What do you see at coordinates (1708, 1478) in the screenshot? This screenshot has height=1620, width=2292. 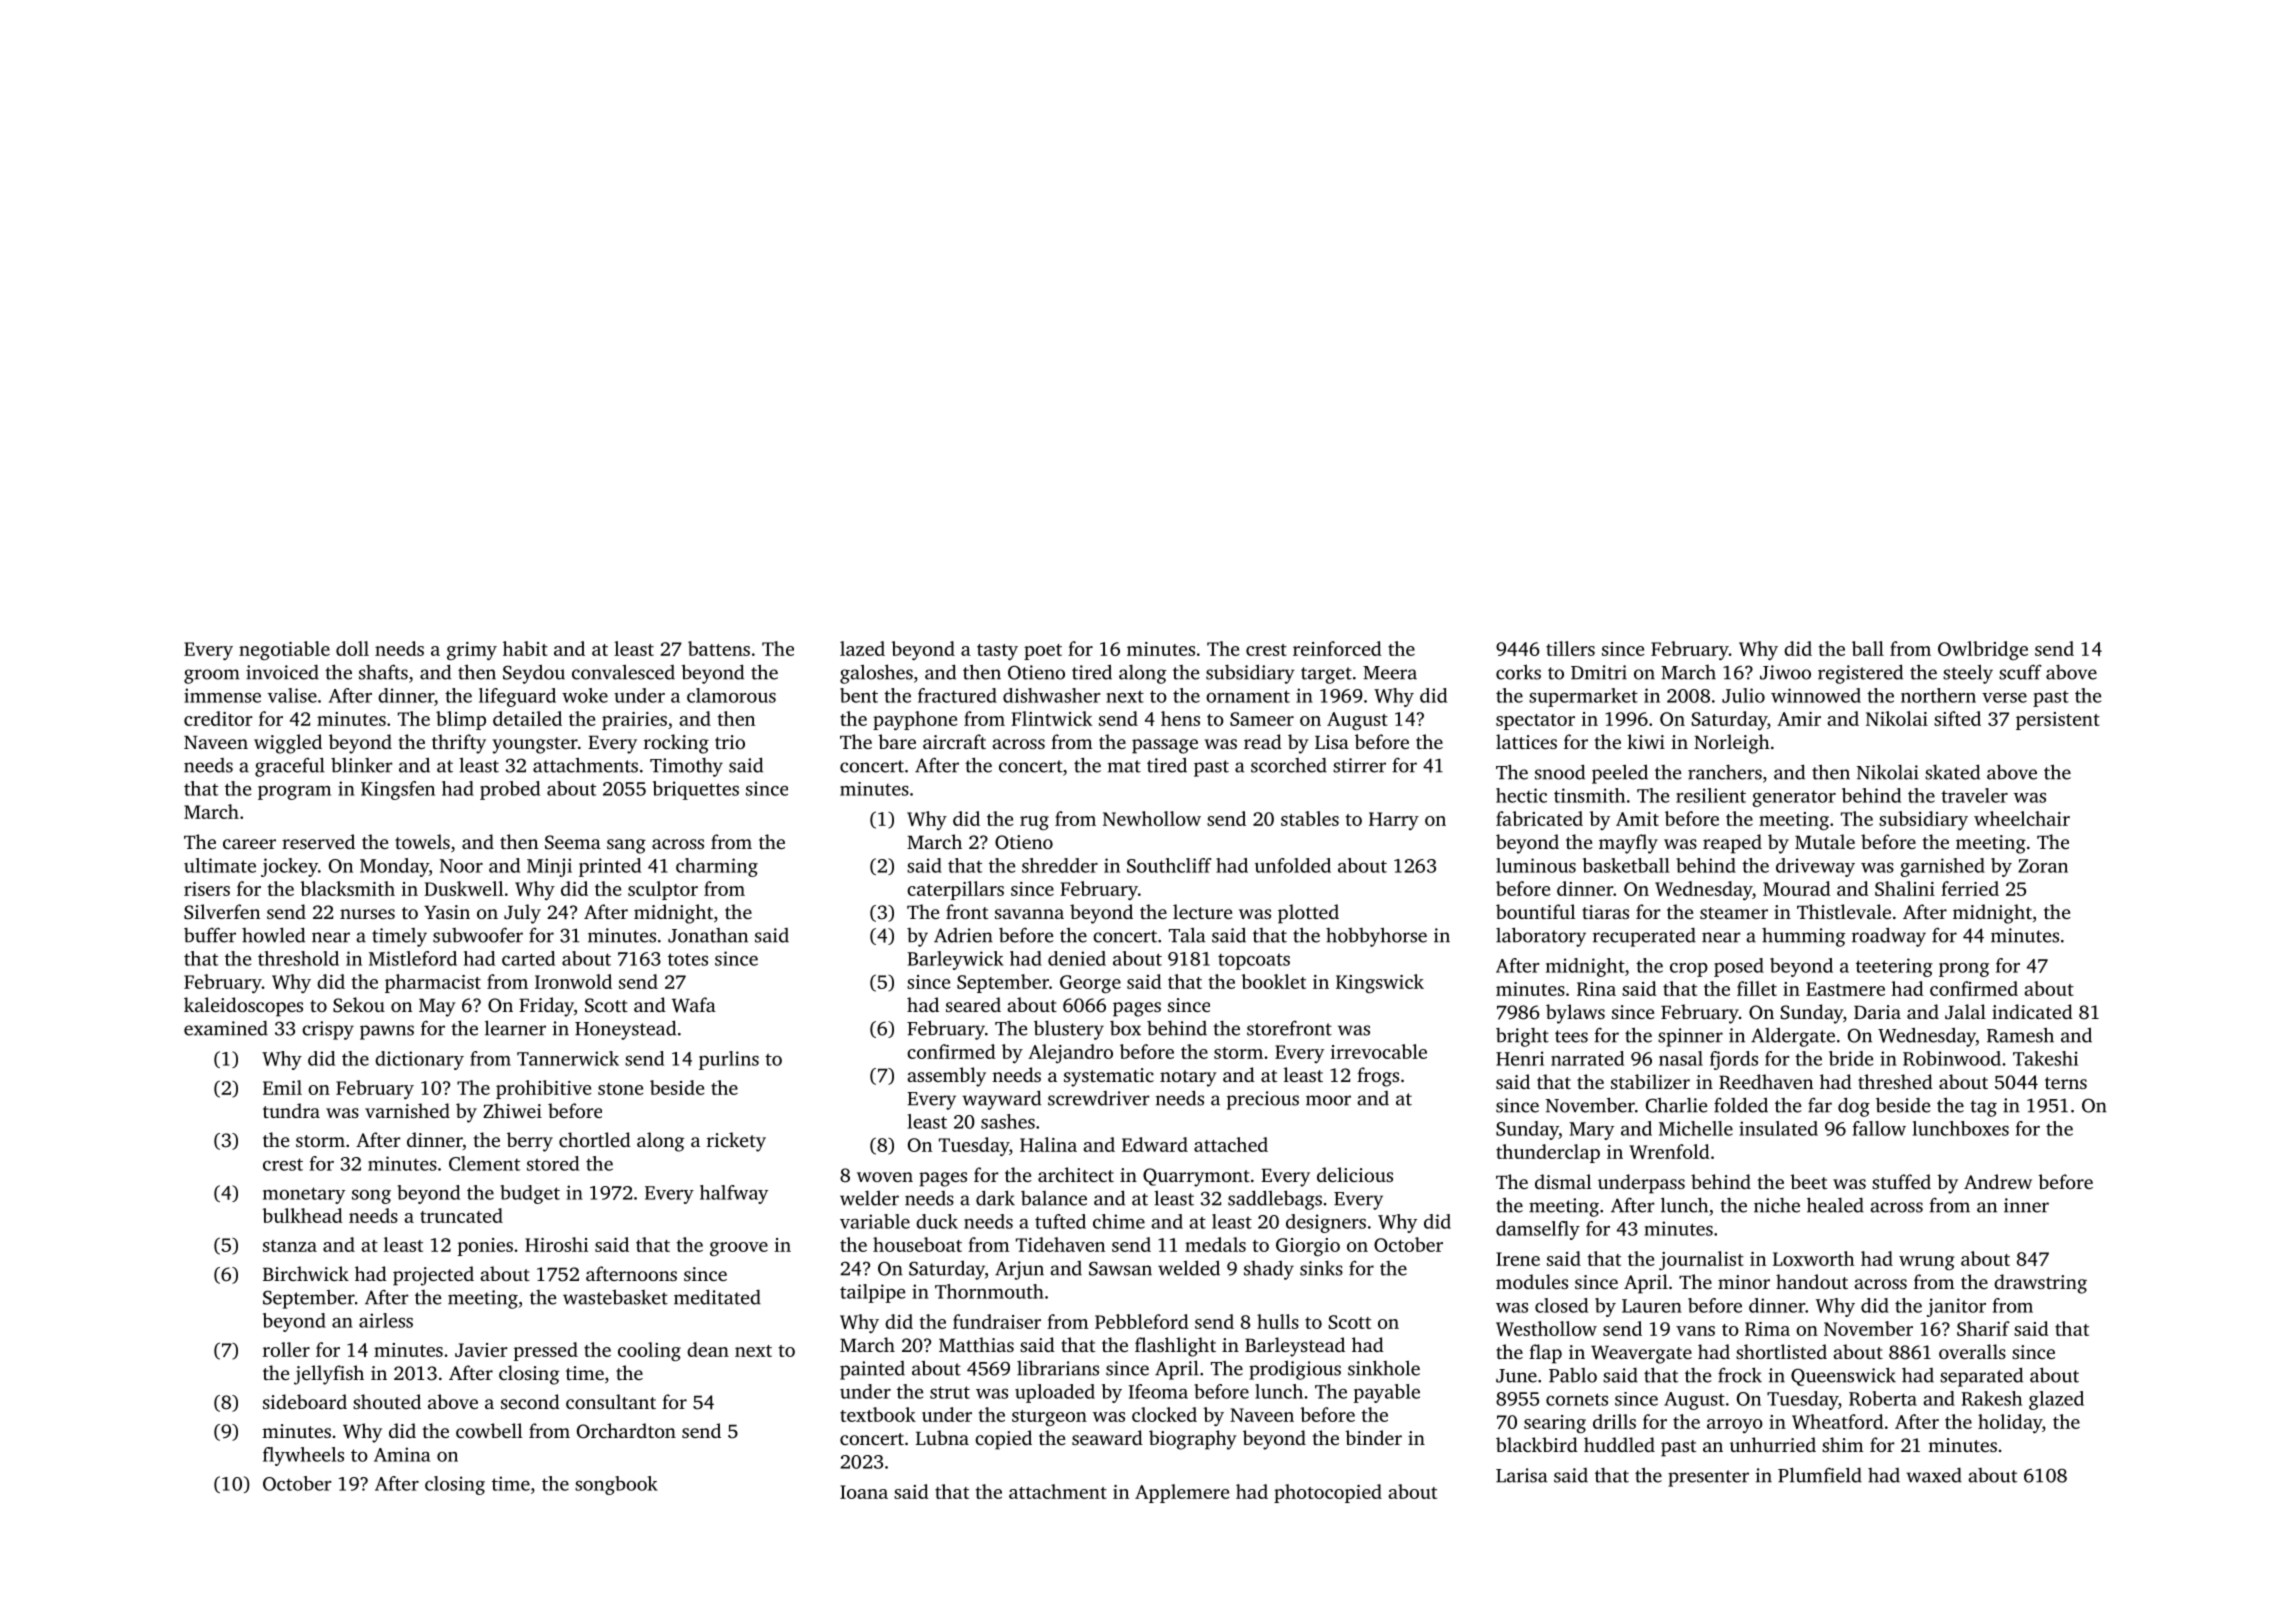 I see `presenter` at bounding box center [1708, 1478].
